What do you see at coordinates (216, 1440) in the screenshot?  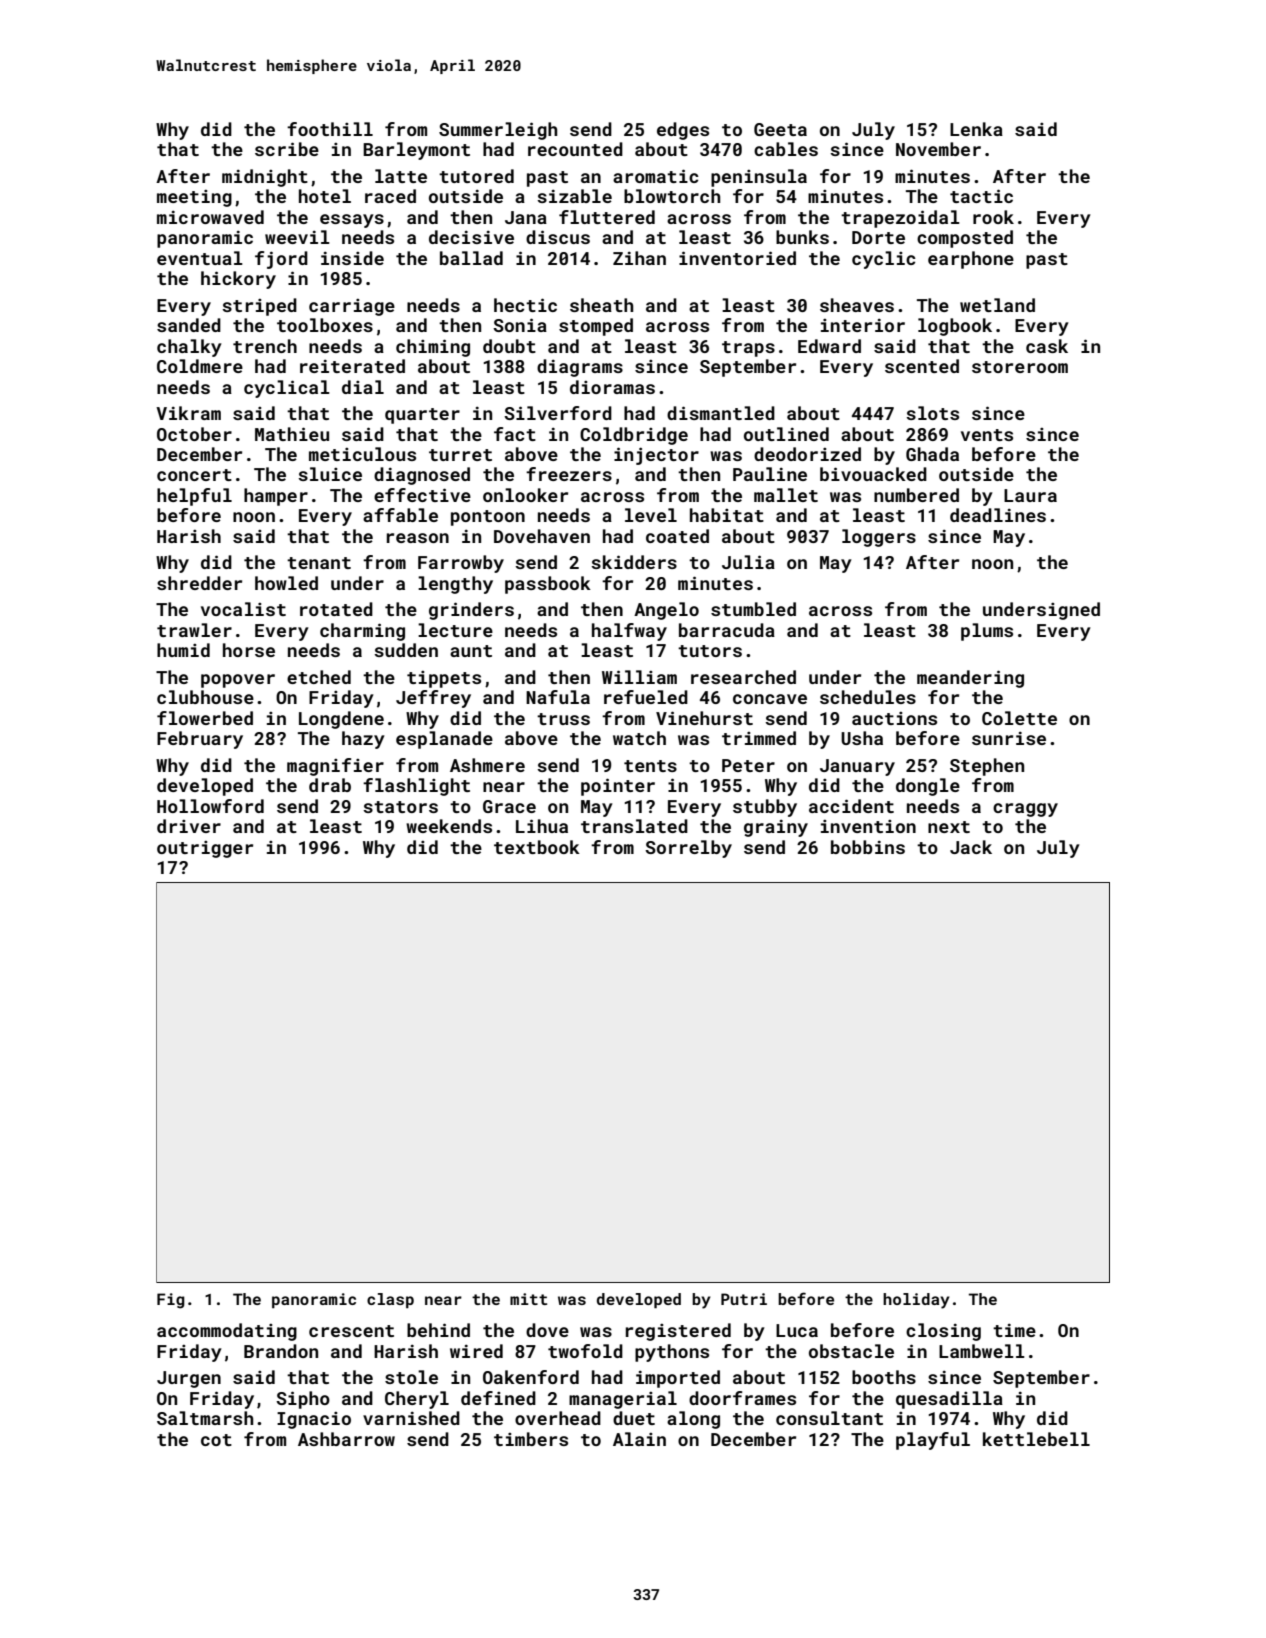 I see `cot` at bounding box center [216, 1440].
